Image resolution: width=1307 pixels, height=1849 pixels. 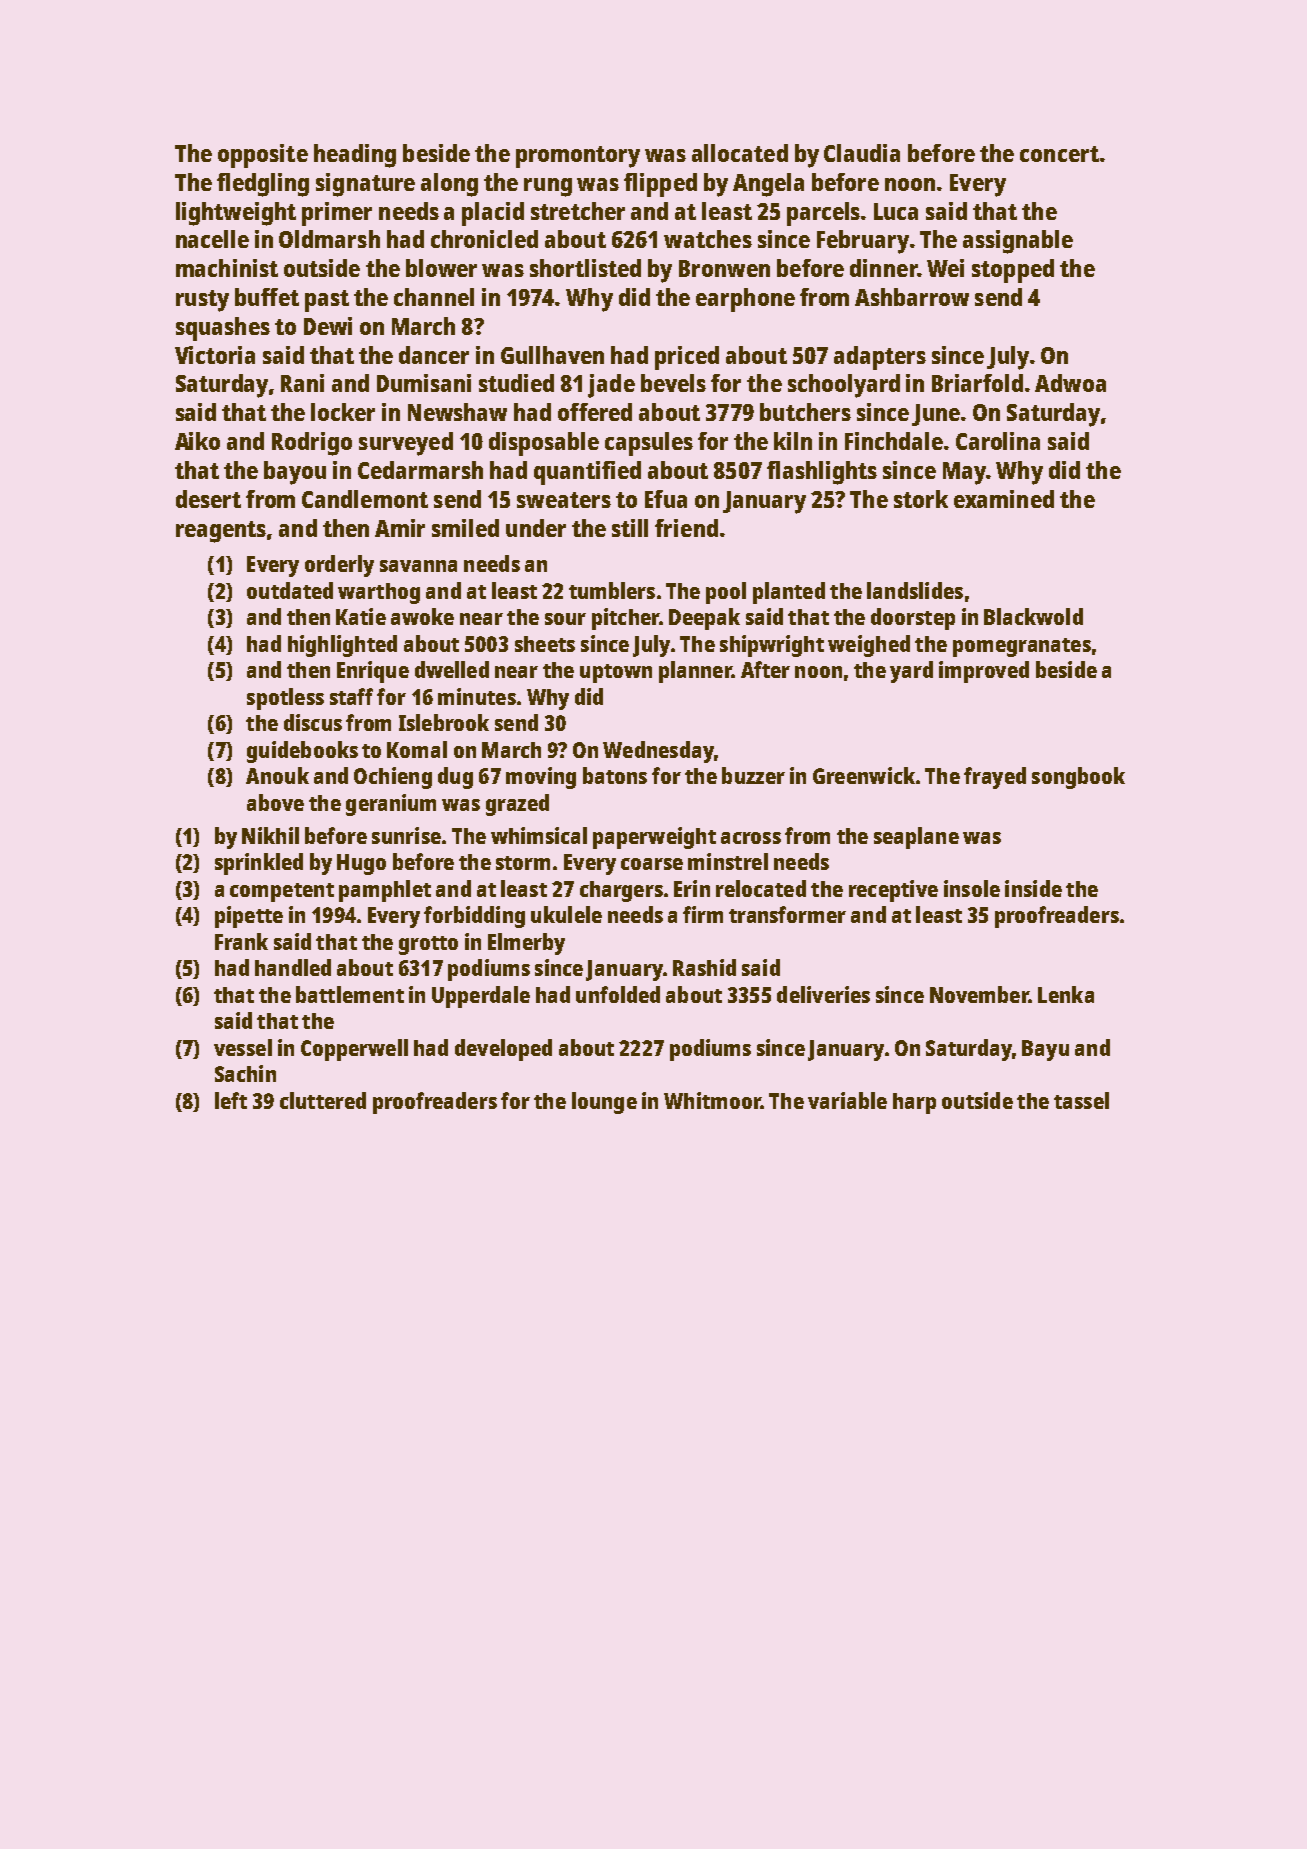 I want to click on songbook, so click(x=1078, y=778).
